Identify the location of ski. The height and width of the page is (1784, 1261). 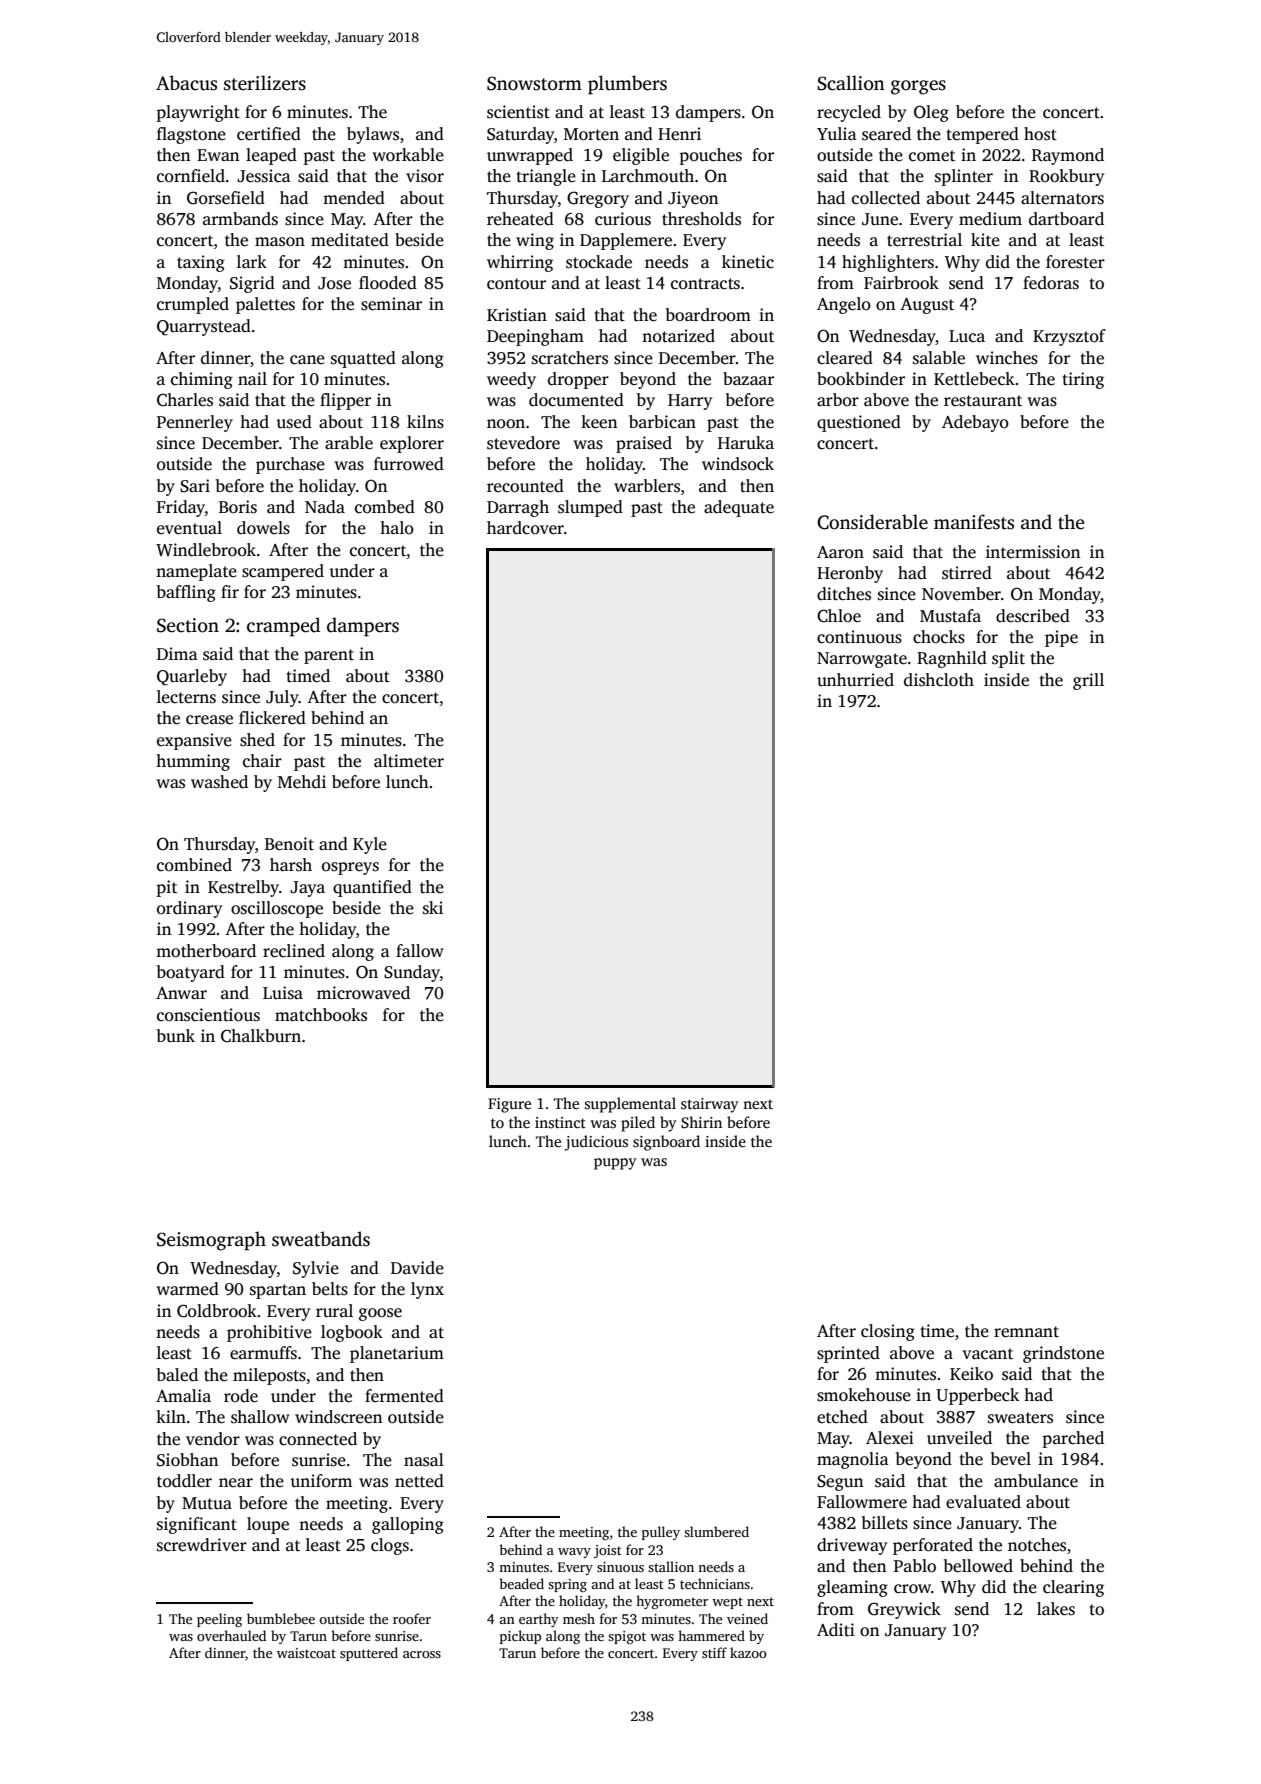
(433, 908).
